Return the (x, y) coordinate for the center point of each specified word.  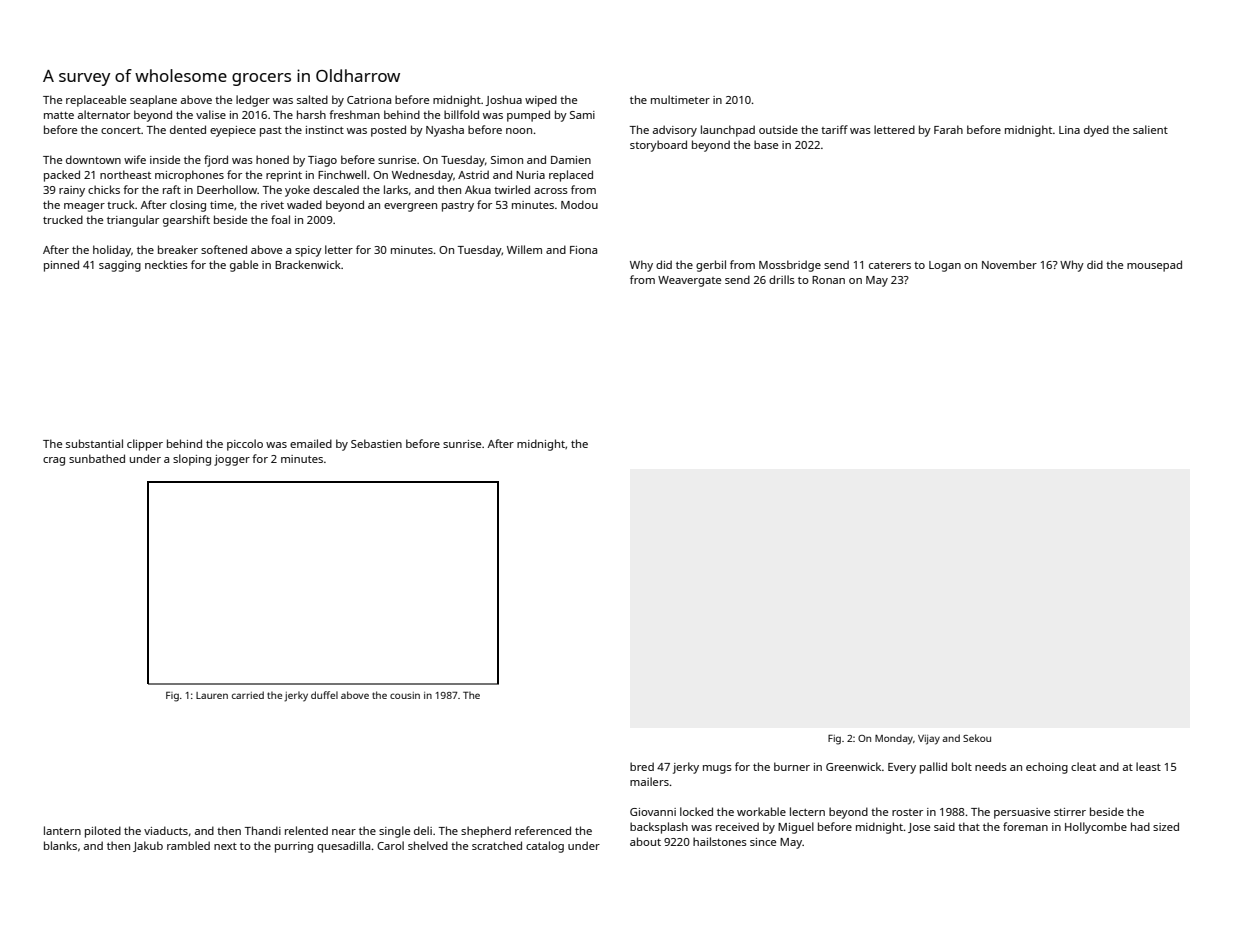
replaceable (96, 101)
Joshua (504, 100)
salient (1150, 129)
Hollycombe (1096, 828)
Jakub (148, 846)
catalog (545, 847)
